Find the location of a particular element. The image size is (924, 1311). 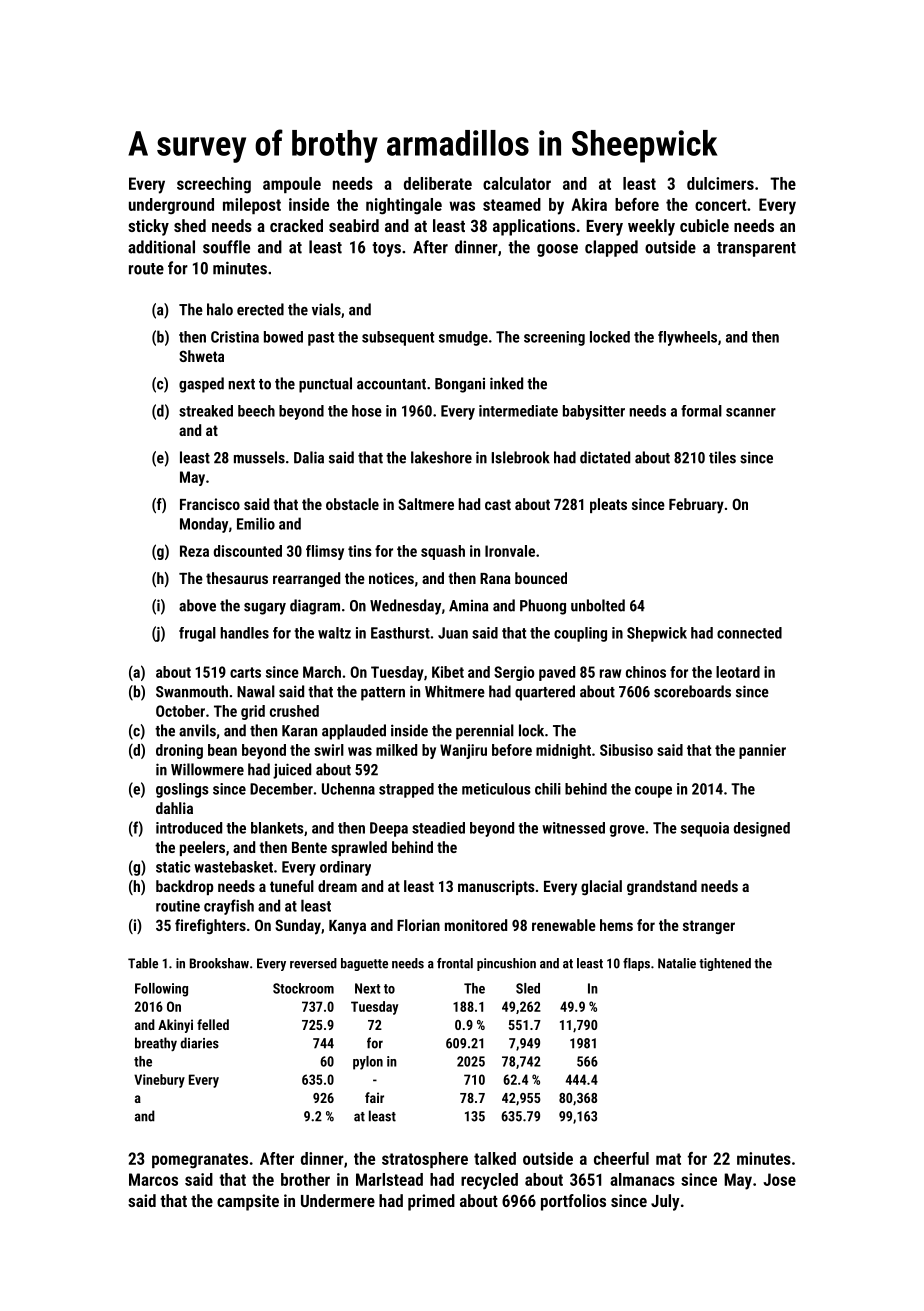

tuneful is located at coordinates (292, 886).
